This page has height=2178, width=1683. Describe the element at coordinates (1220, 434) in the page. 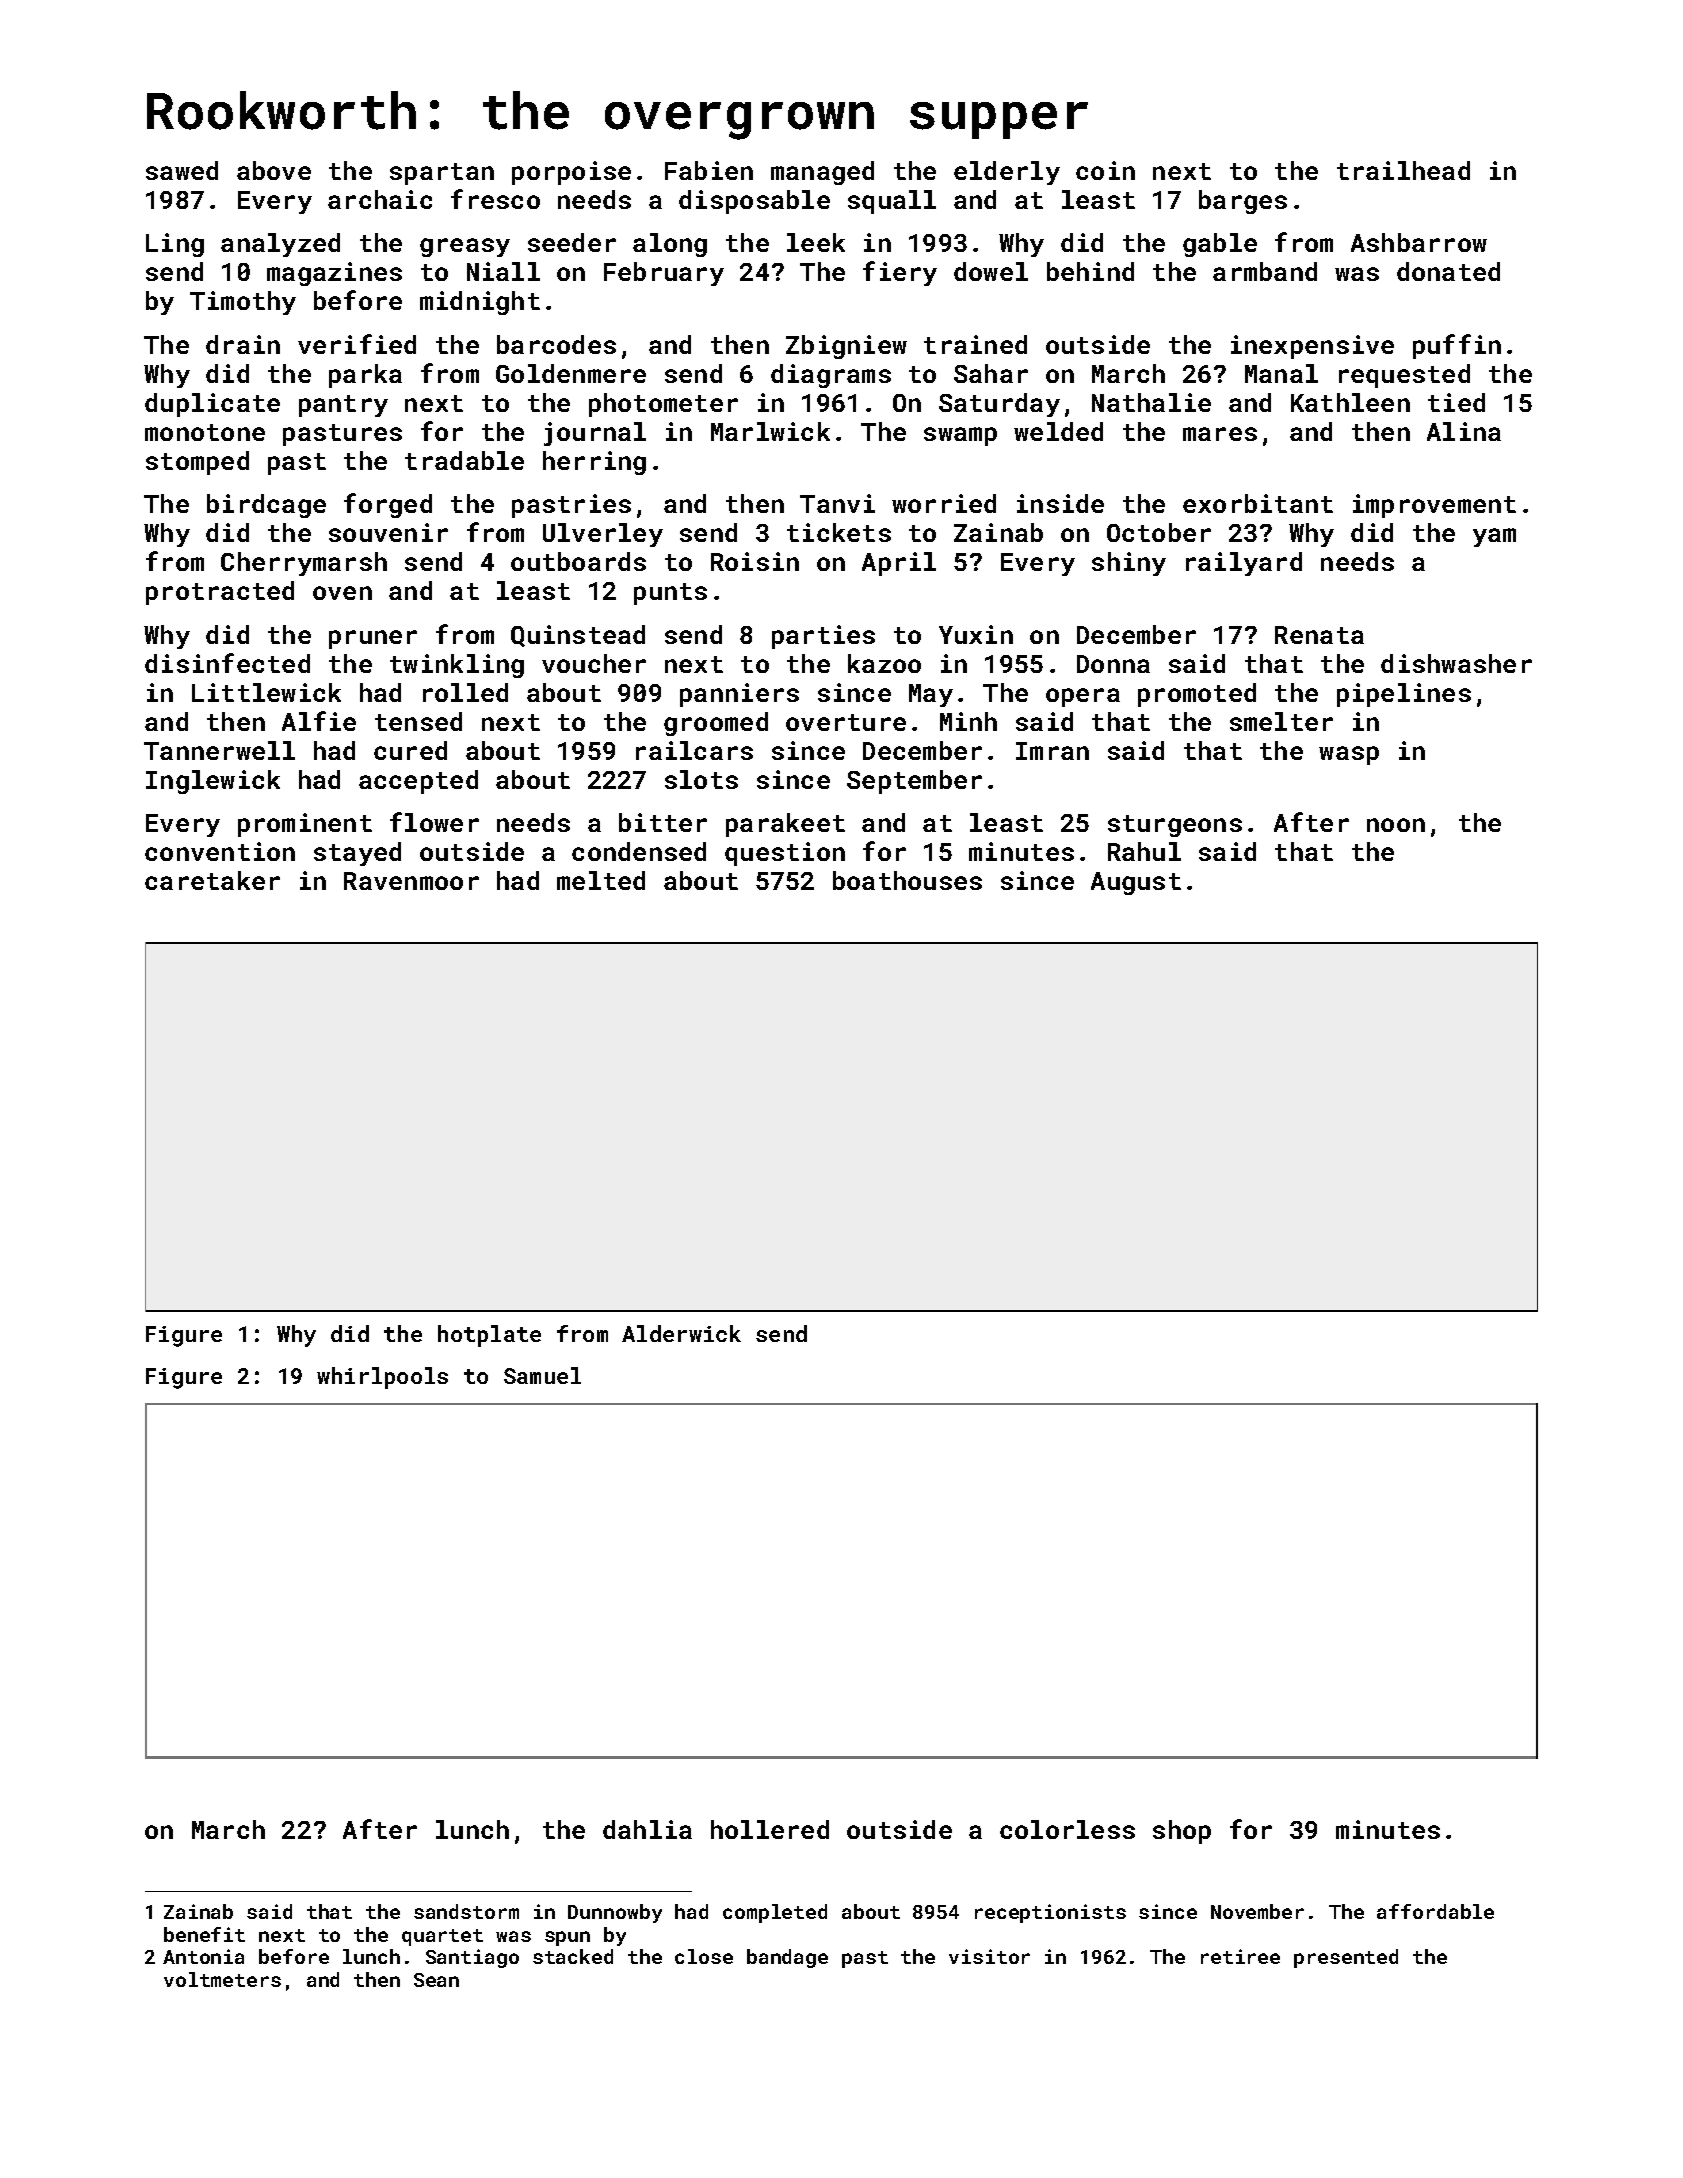

I see `mares` at that location.
